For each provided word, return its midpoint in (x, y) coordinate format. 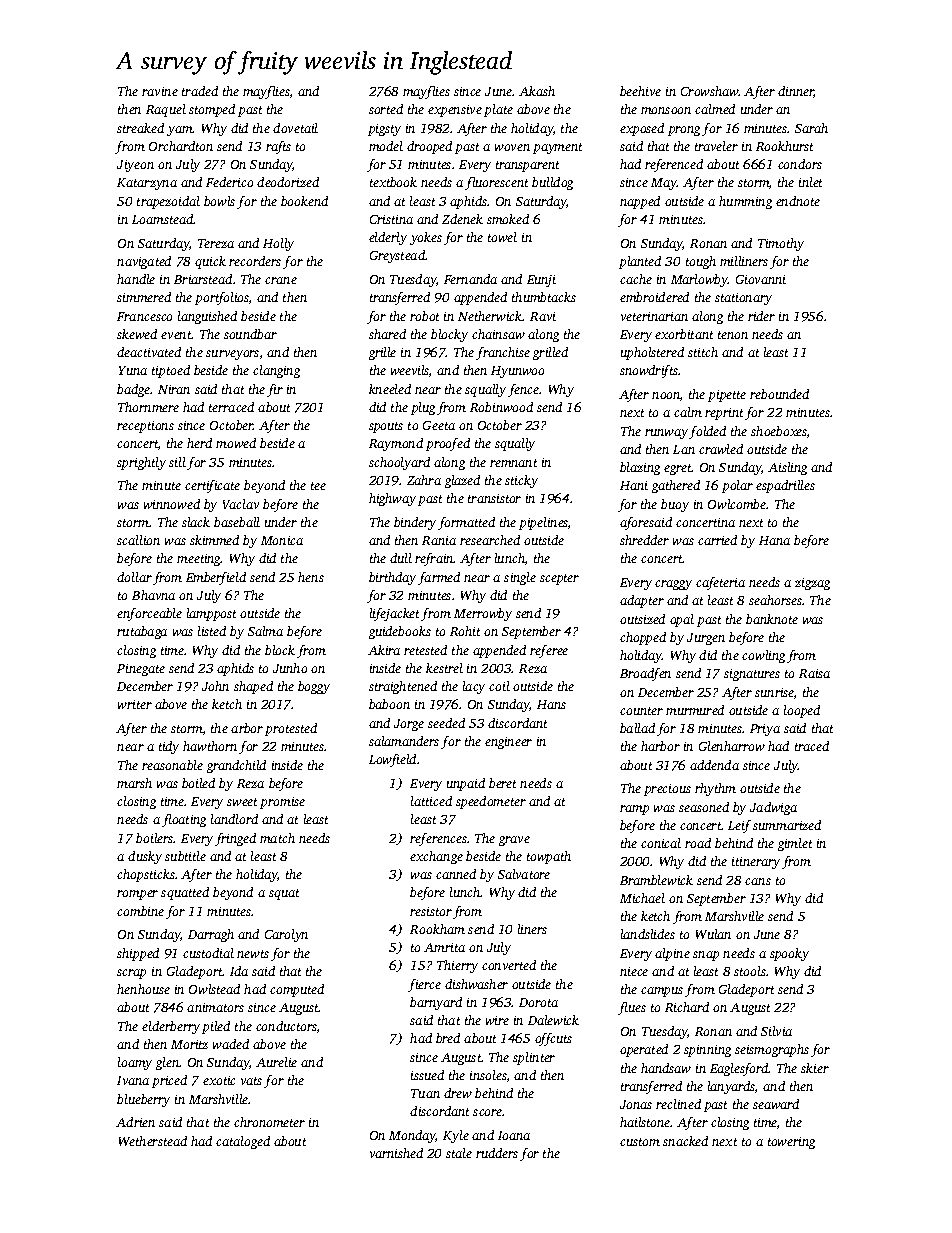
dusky (145, 857)
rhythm (715, 789)
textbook (393, 182)
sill (177, 462)
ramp (634, 810)
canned (456, 874)
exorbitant (684, 334)
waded (231, 1044)
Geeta (439, 425)
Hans (551, 704)
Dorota (538, 1002)
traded (200, 91)
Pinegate (141, 670)
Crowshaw (710, 91)
